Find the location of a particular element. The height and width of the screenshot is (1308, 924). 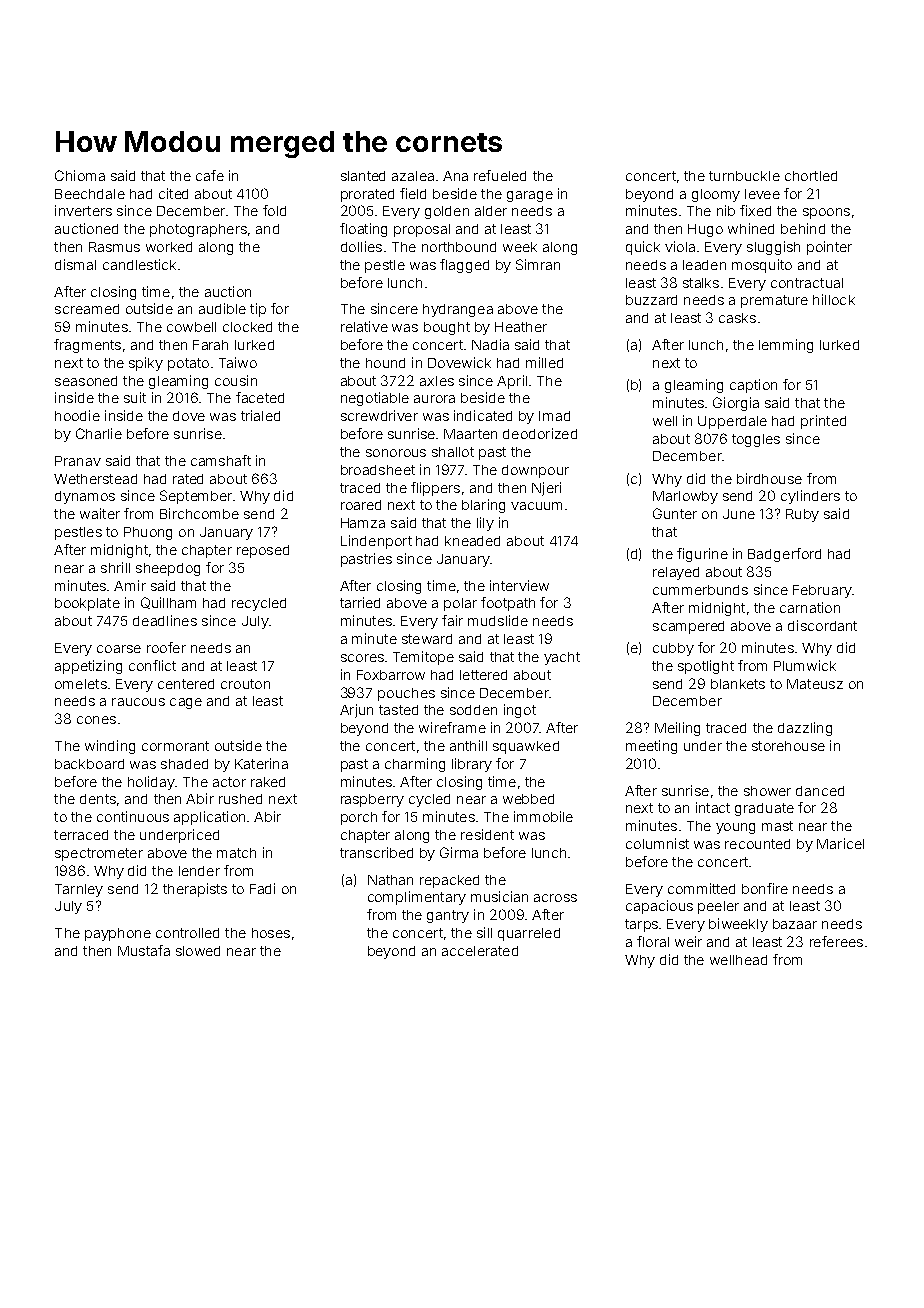

September is located at coordinates (196, 497).
